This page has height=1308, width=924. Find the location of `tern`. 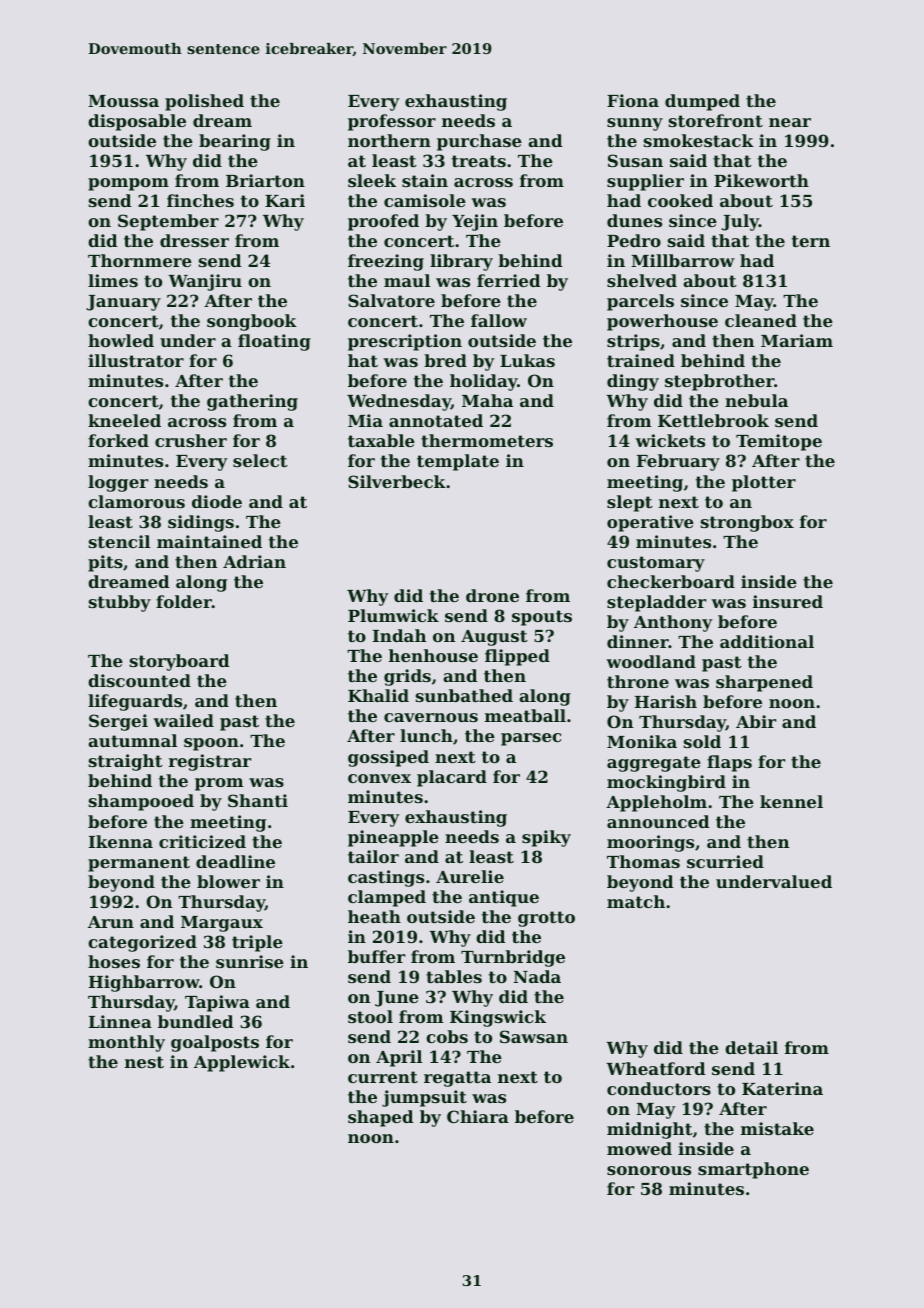

tern is located at coordinates (811, 241).
